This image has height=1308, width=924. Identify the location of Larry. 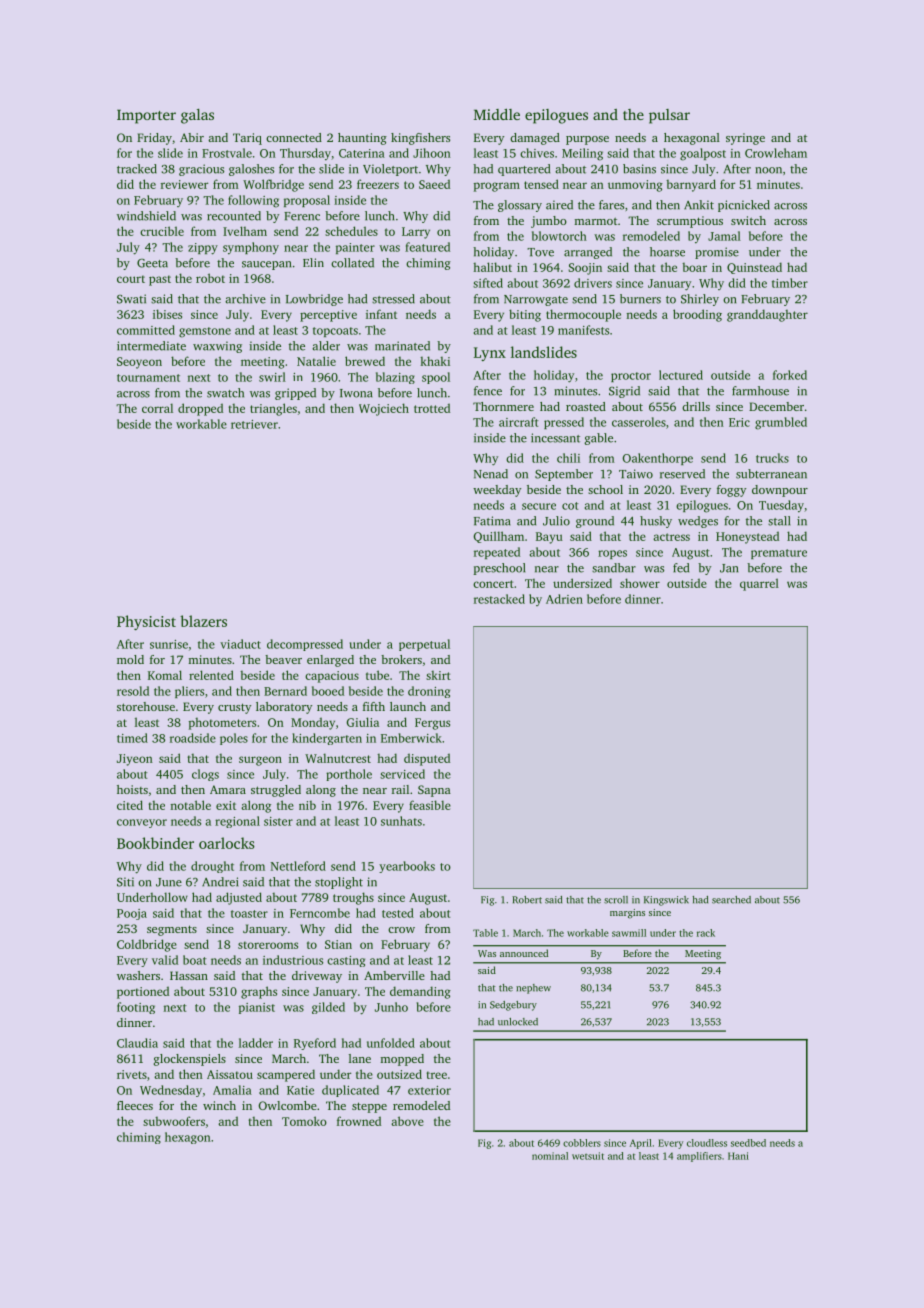
(416, 233).
